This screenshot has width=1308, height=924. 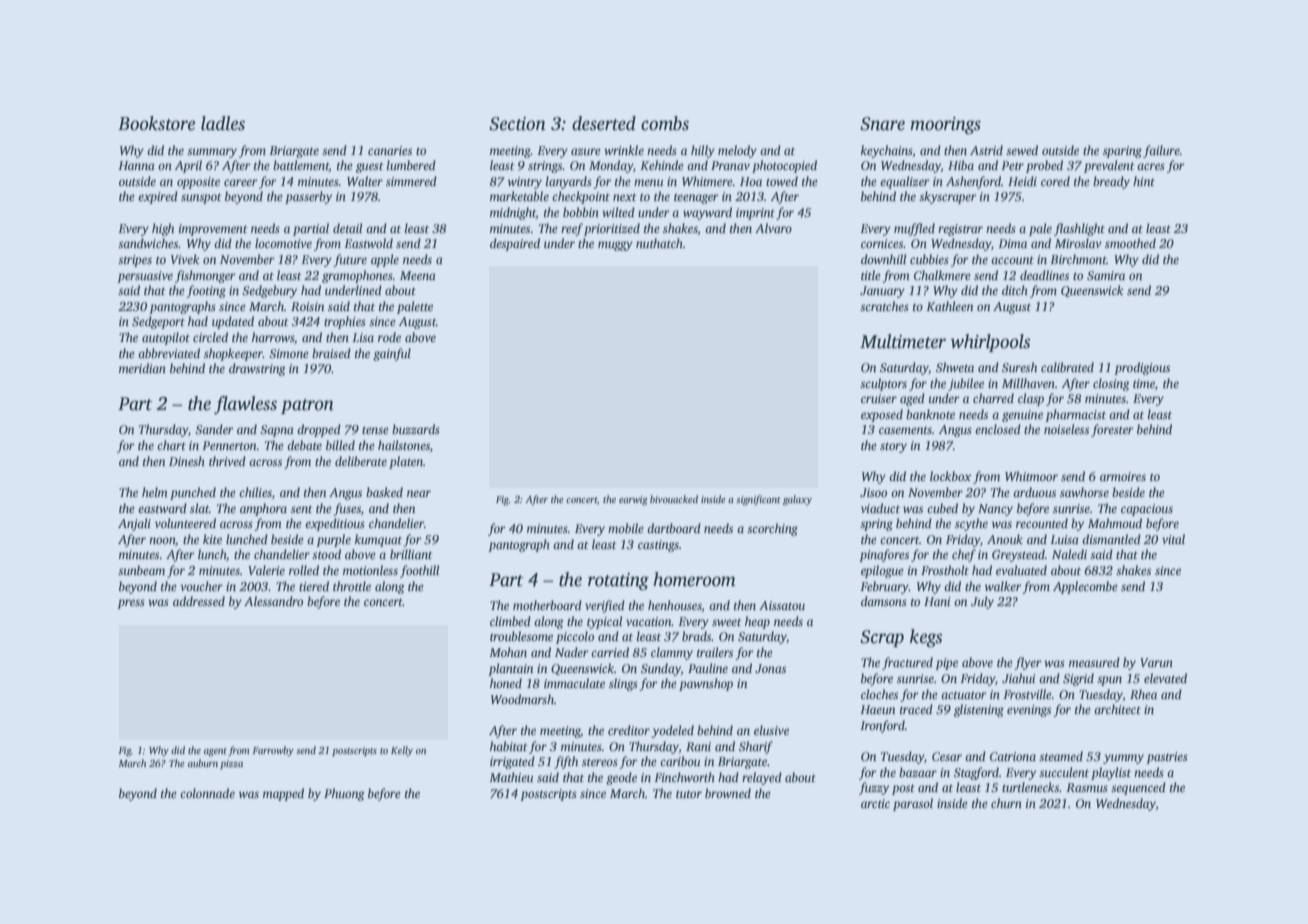 What do you see at coordinates (1094, 662) in the screenshot?
I see `measured` at bounding box center [1094, 662].
